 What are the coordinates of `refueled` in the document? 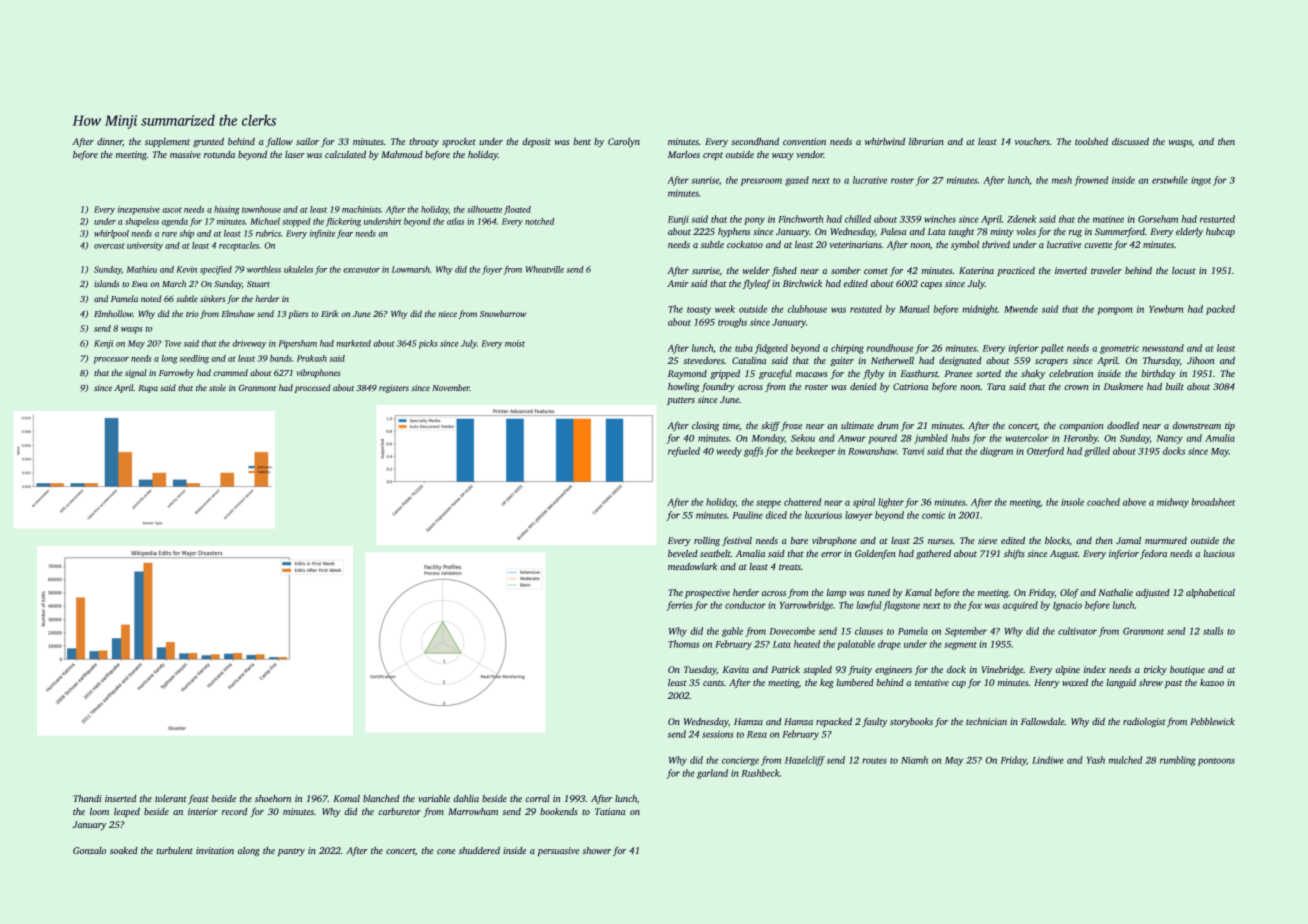 It's located at (684, 452).
